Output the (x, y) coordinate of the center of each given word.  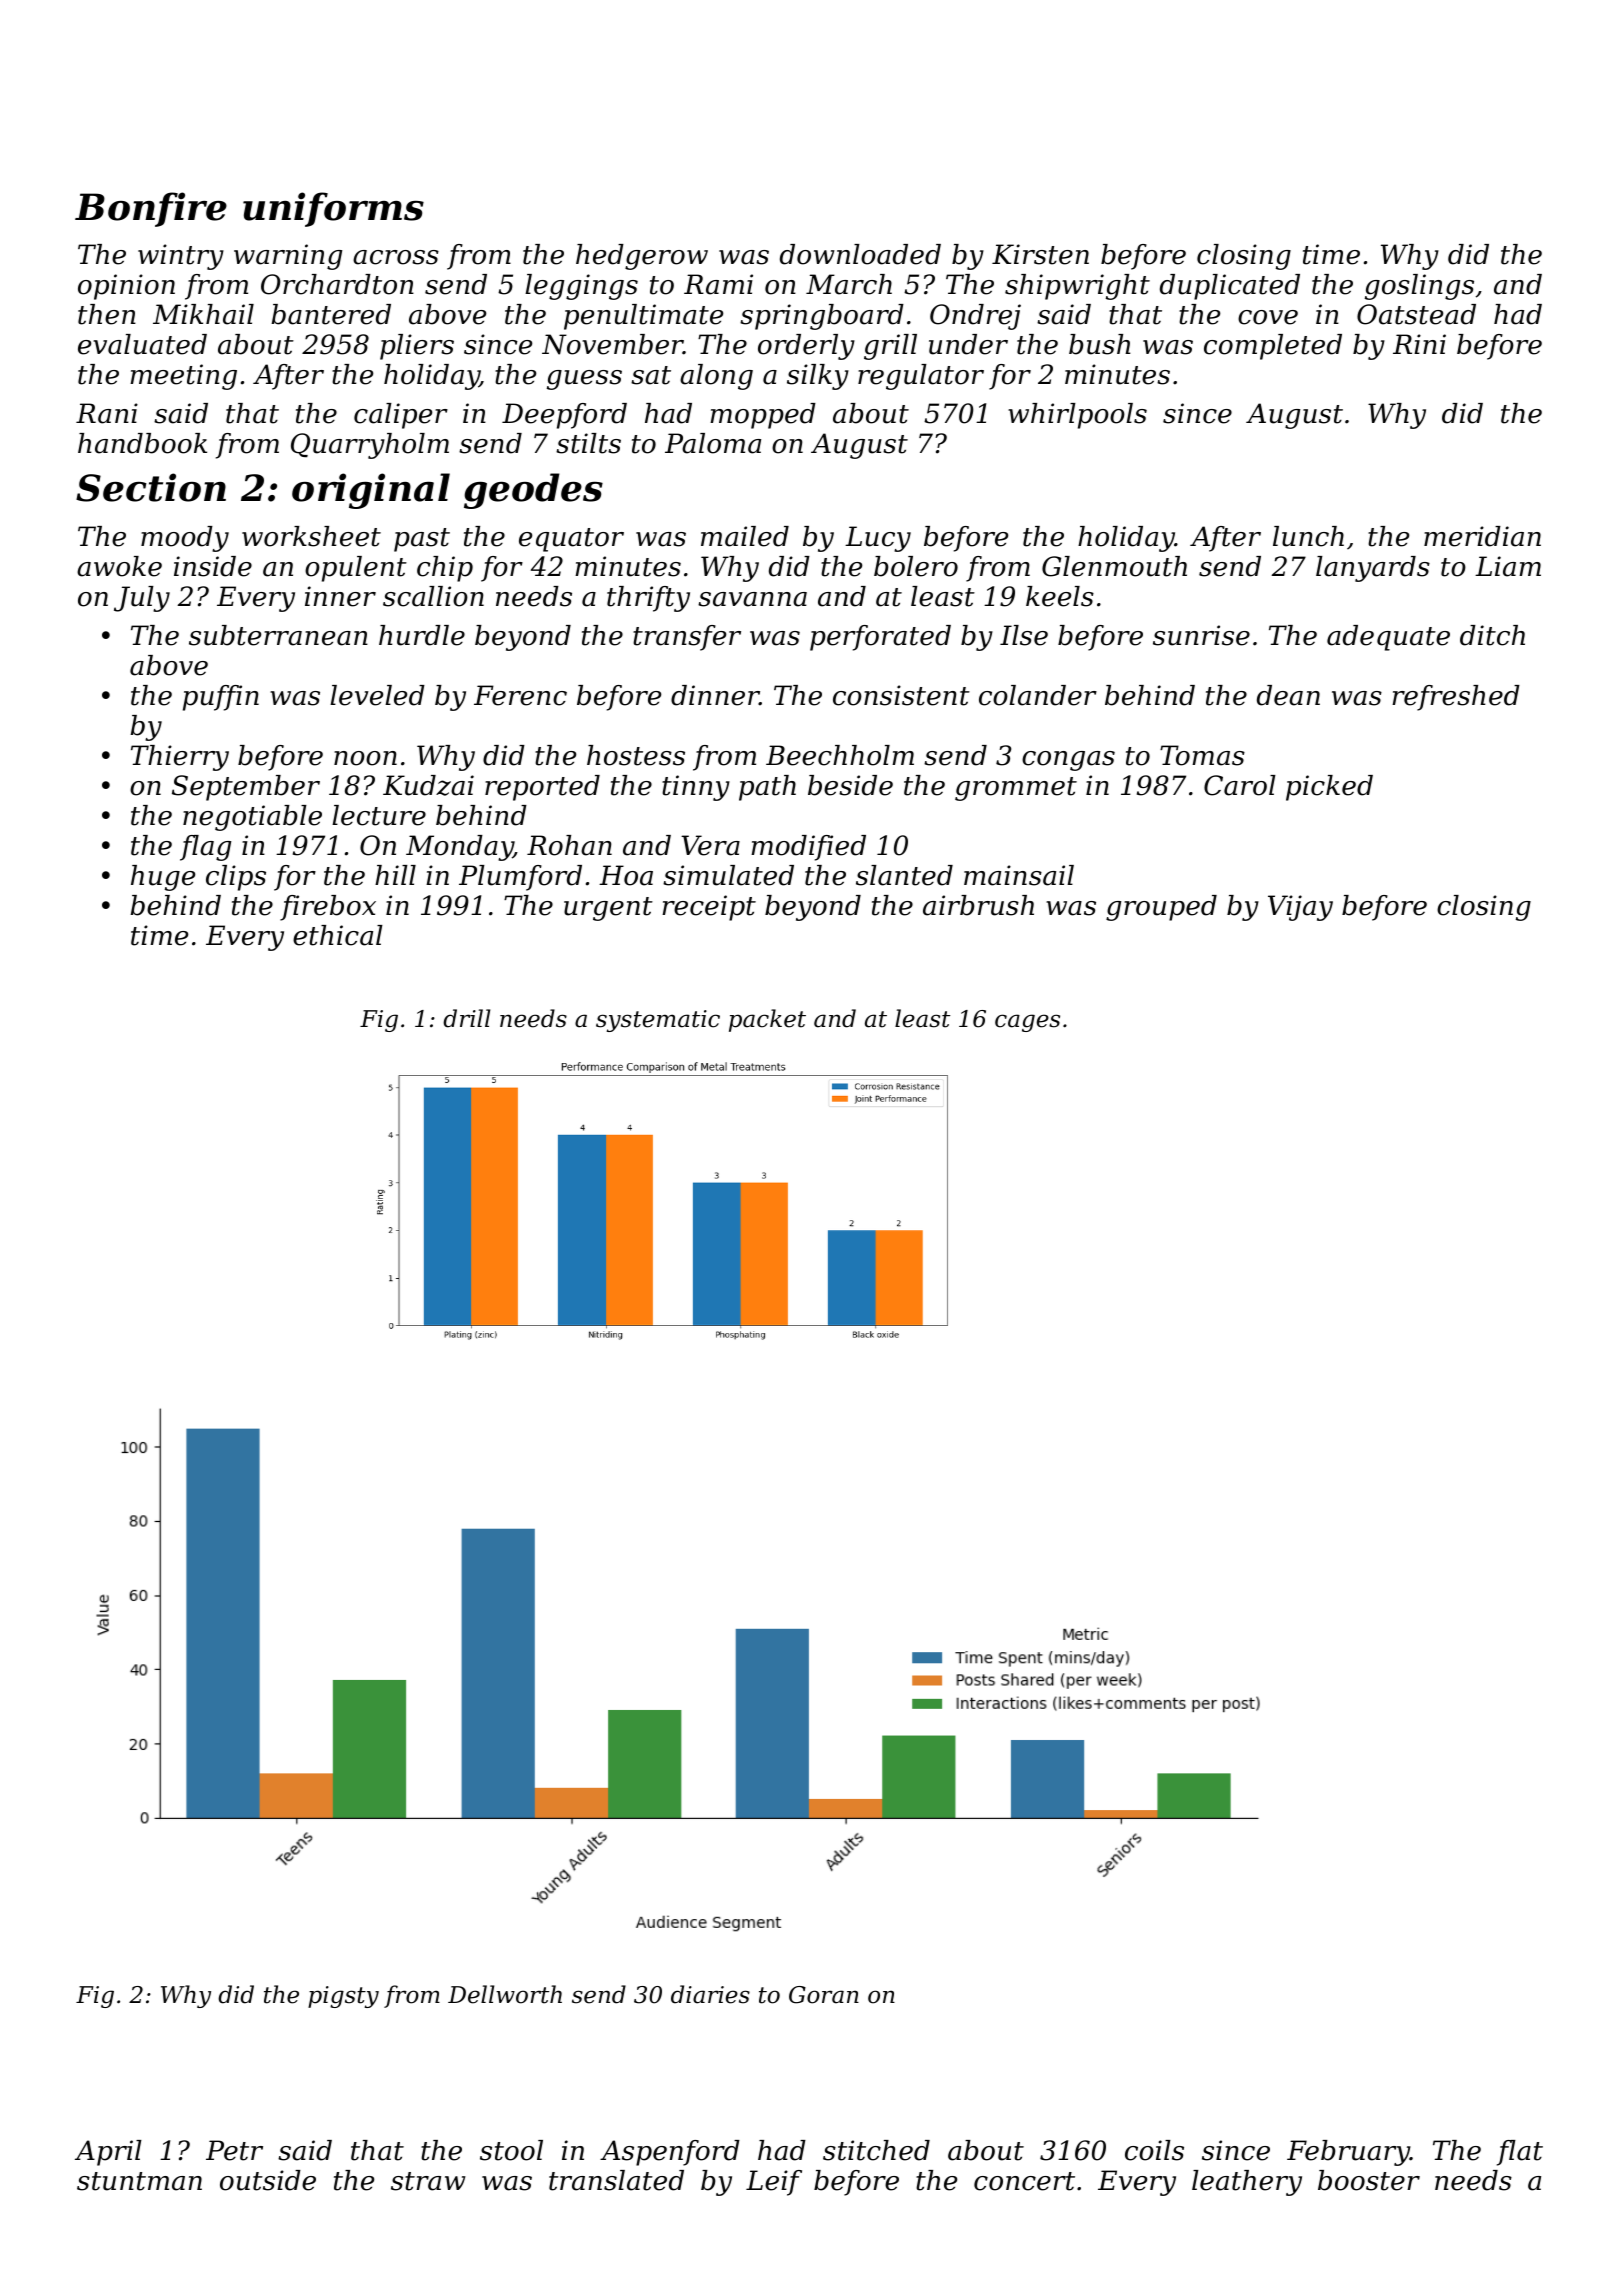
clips (236, 878)
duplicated (1230, 287)
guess (584, 380)
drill (466, 1018)
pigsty (343, 1997)
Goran (824, 1995)
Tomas (1202, 755)
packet (767, 1020)
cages (1027, 1023)
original (371, 491)
